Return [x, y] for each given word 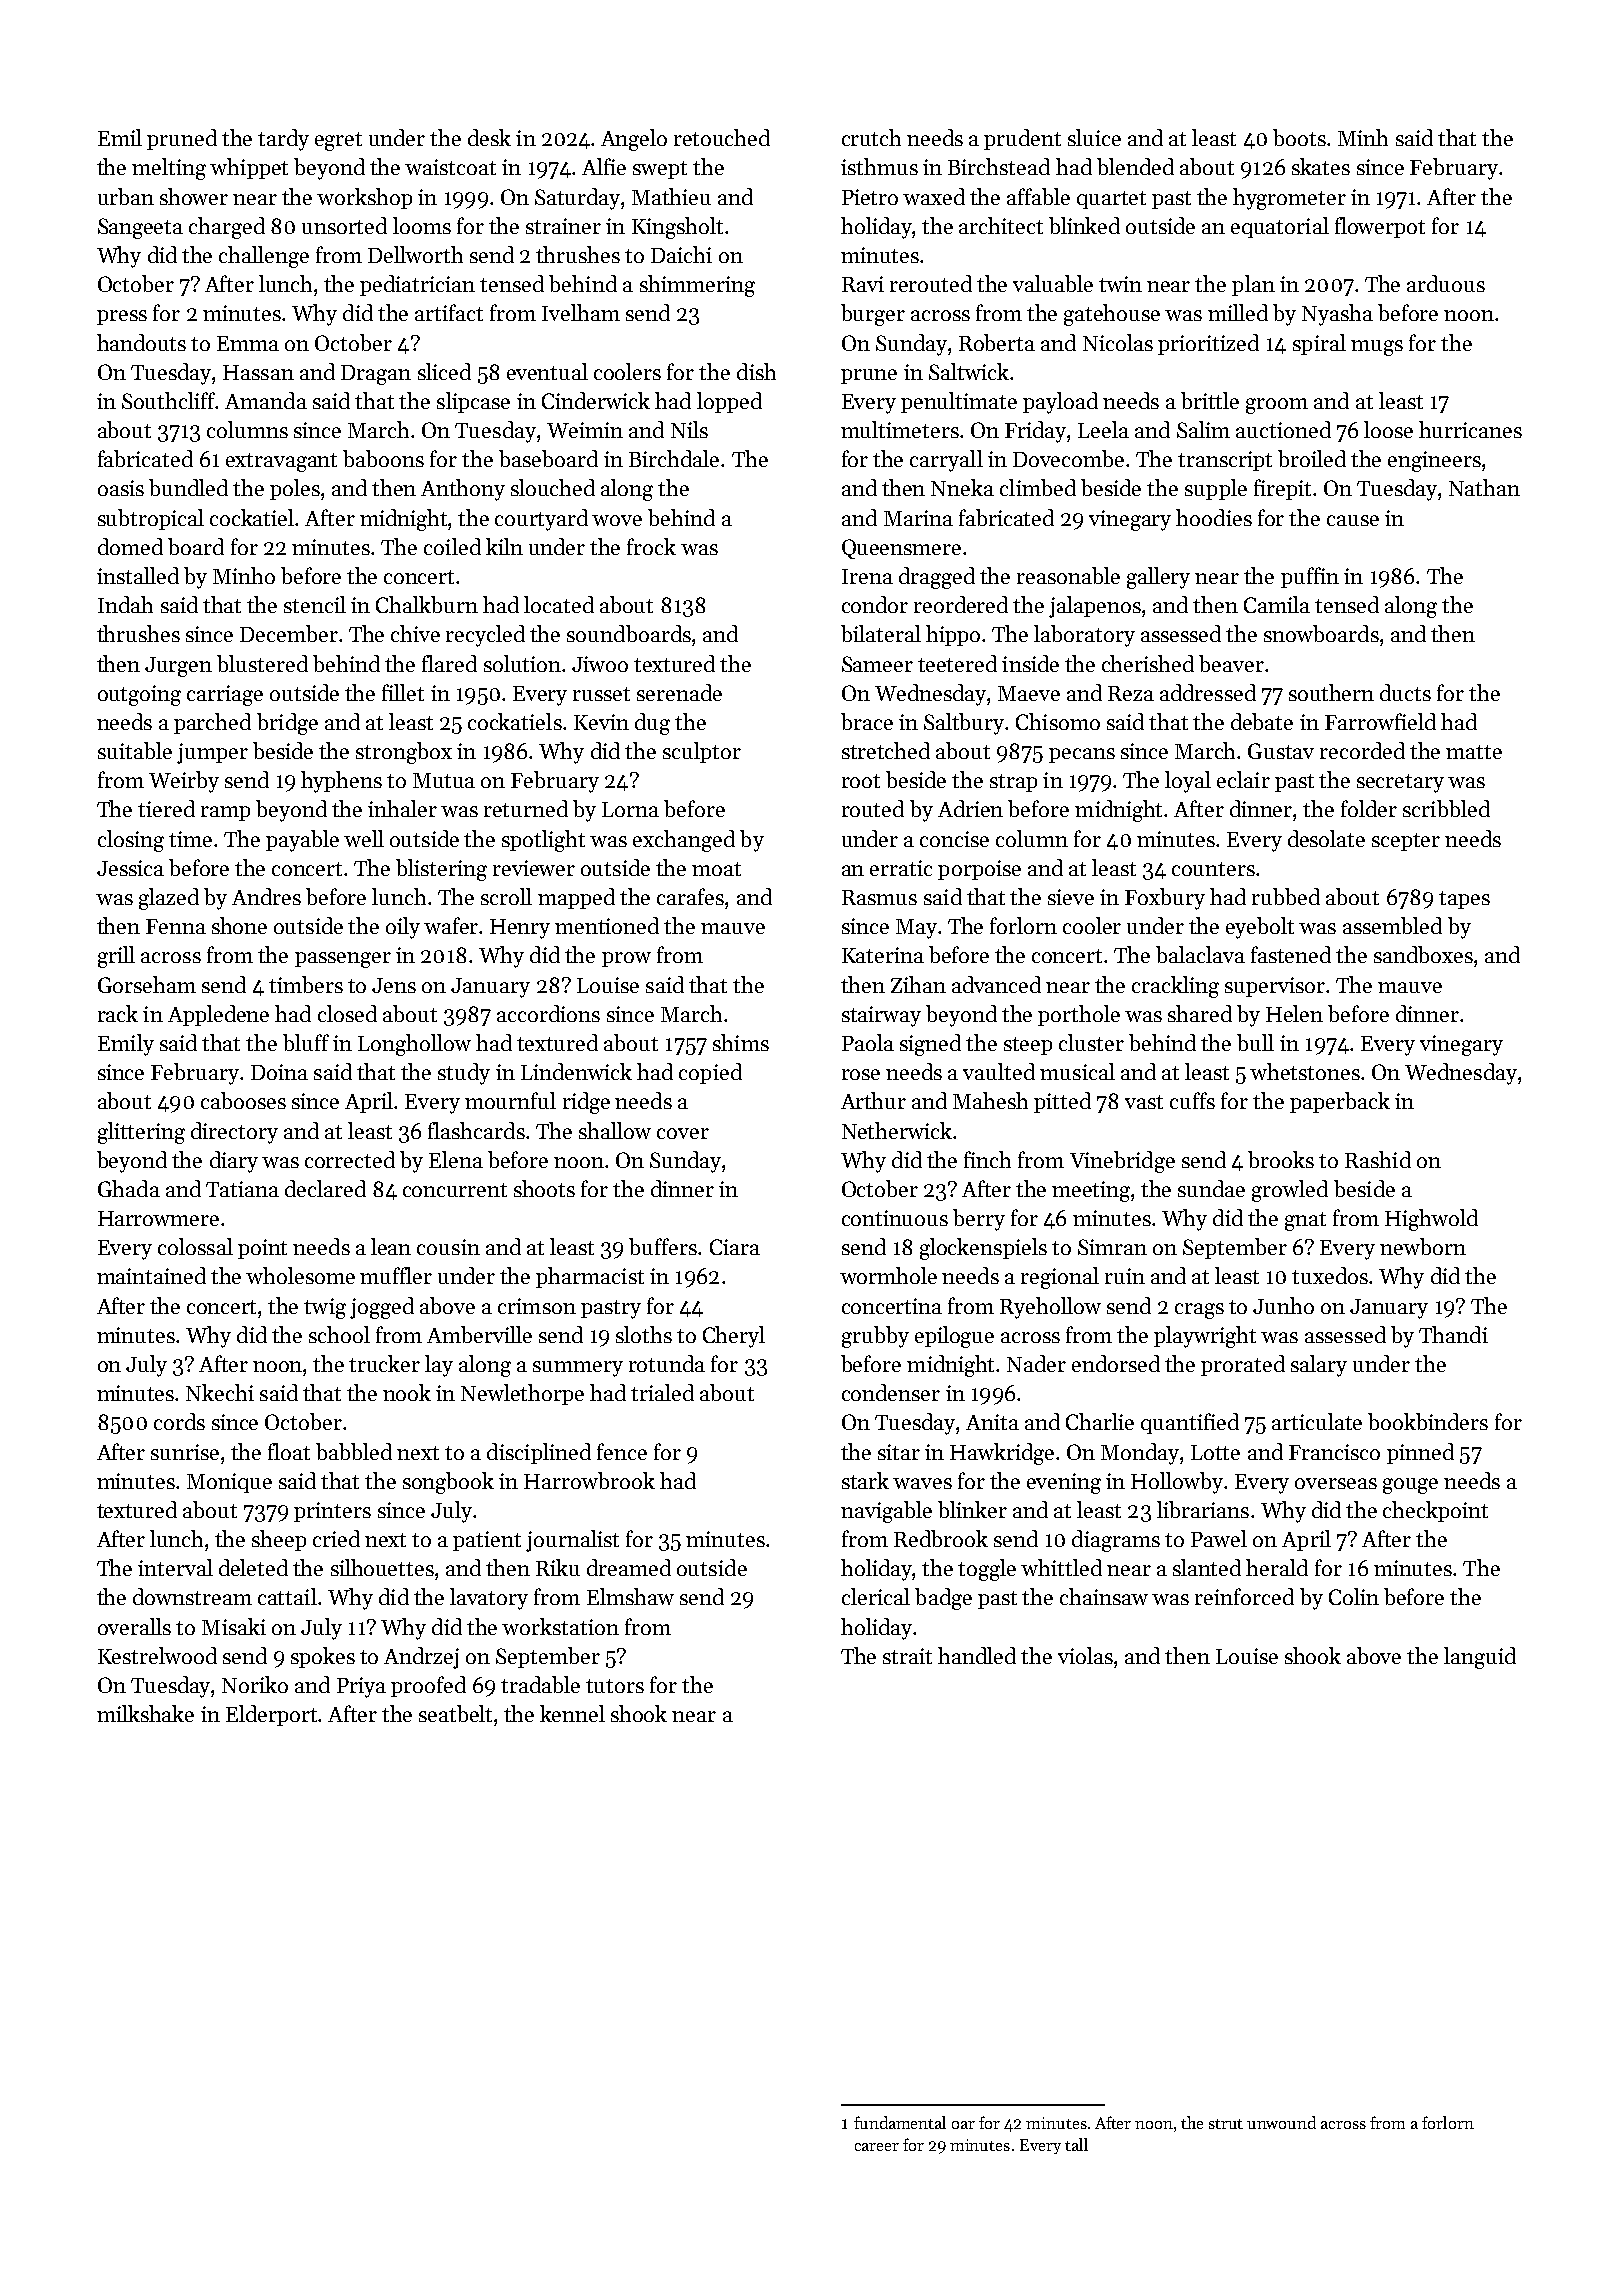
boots [1299, 137]
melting [169, 169]
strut [1226, 2124]
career [877, 2147]
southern [1331, 692]
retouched [722, 137]
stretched [886, 750]
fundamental [900, 2122]
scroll [506, 896]
